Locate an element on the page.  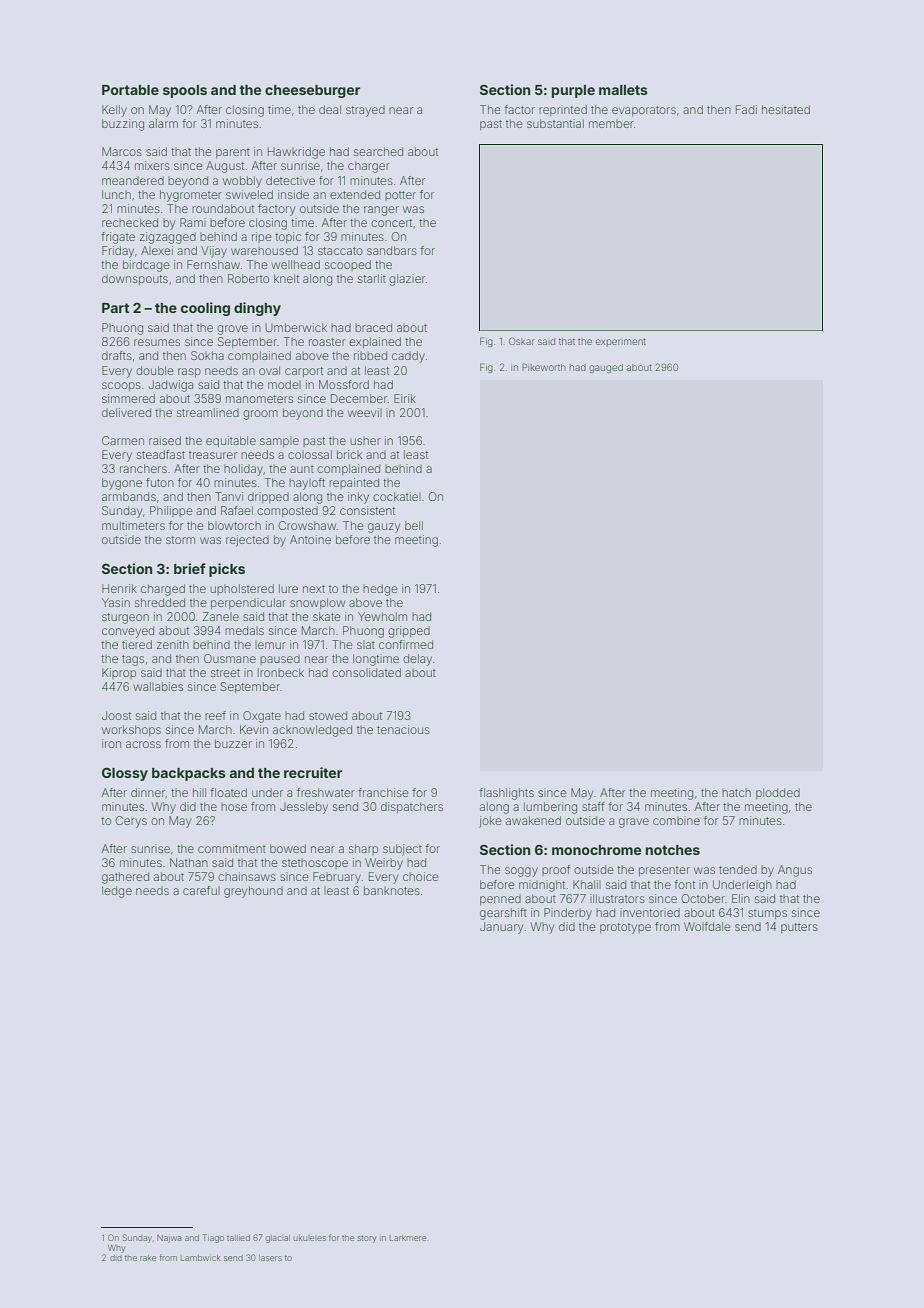
brief is located at coordinates (190, 568).
